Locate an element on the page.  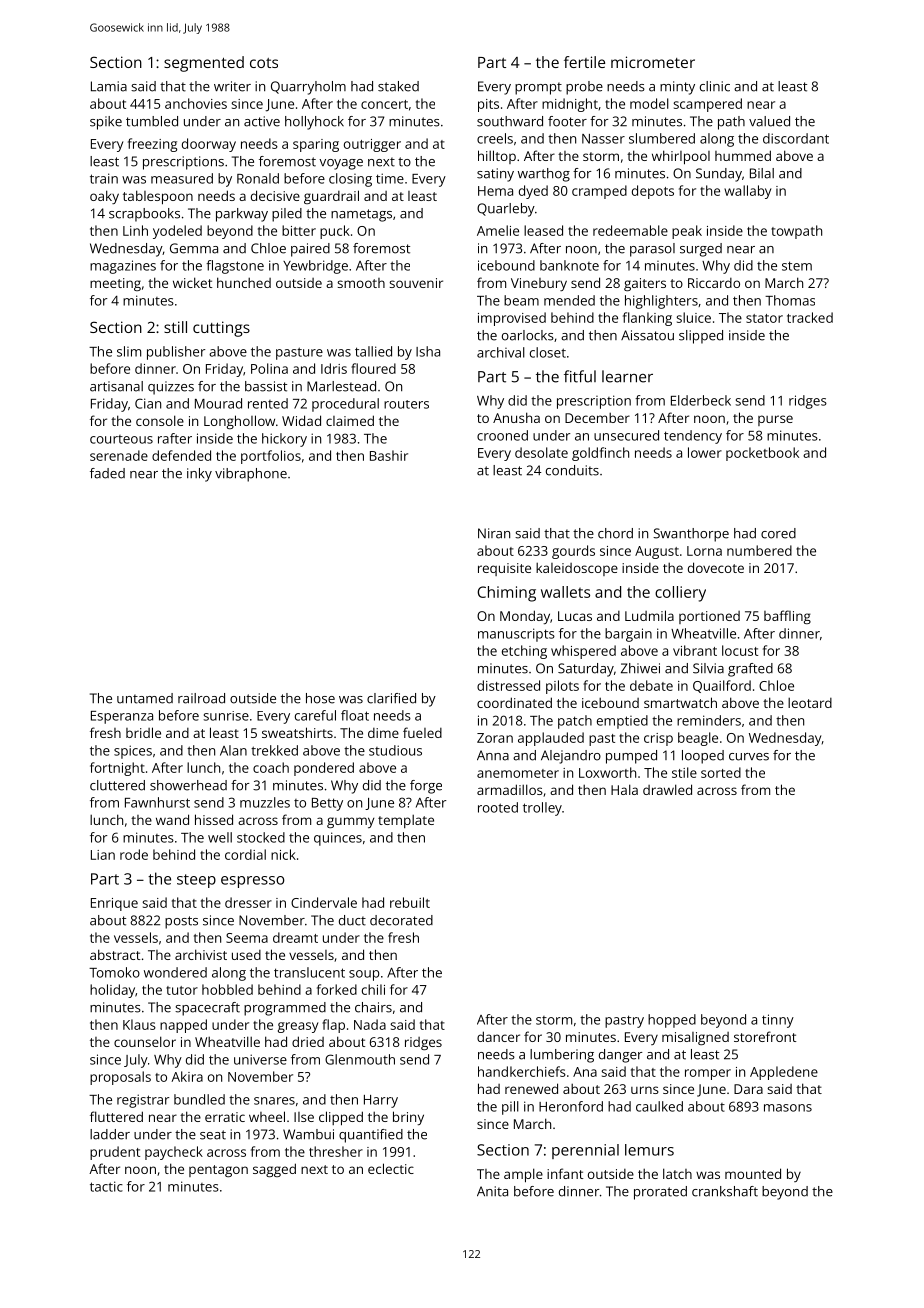
purse is located at coordinates (775, 420).
